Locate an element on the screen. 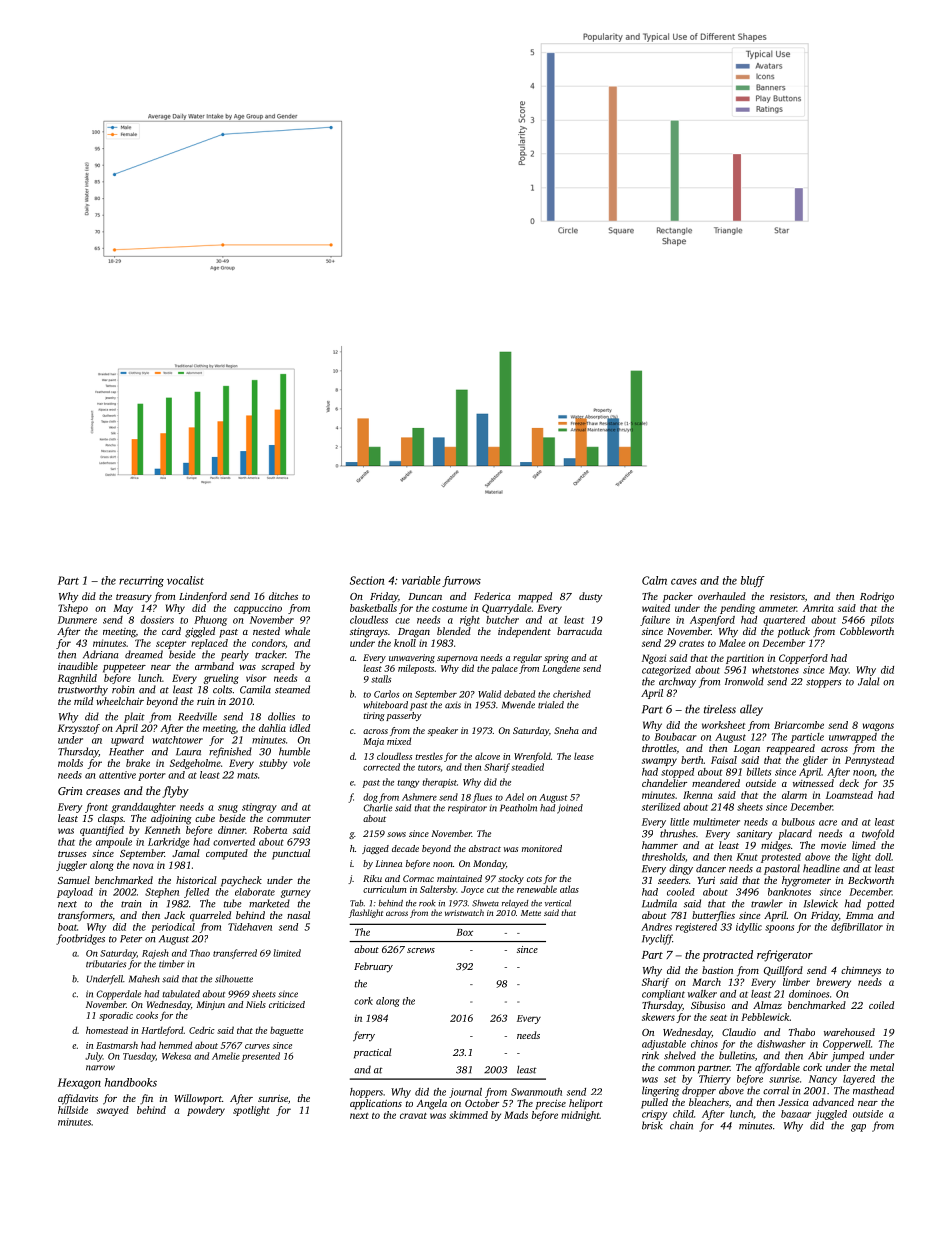 This screenshot has height=1233, width=952. chimneys is located at coordinates (861, 971).
